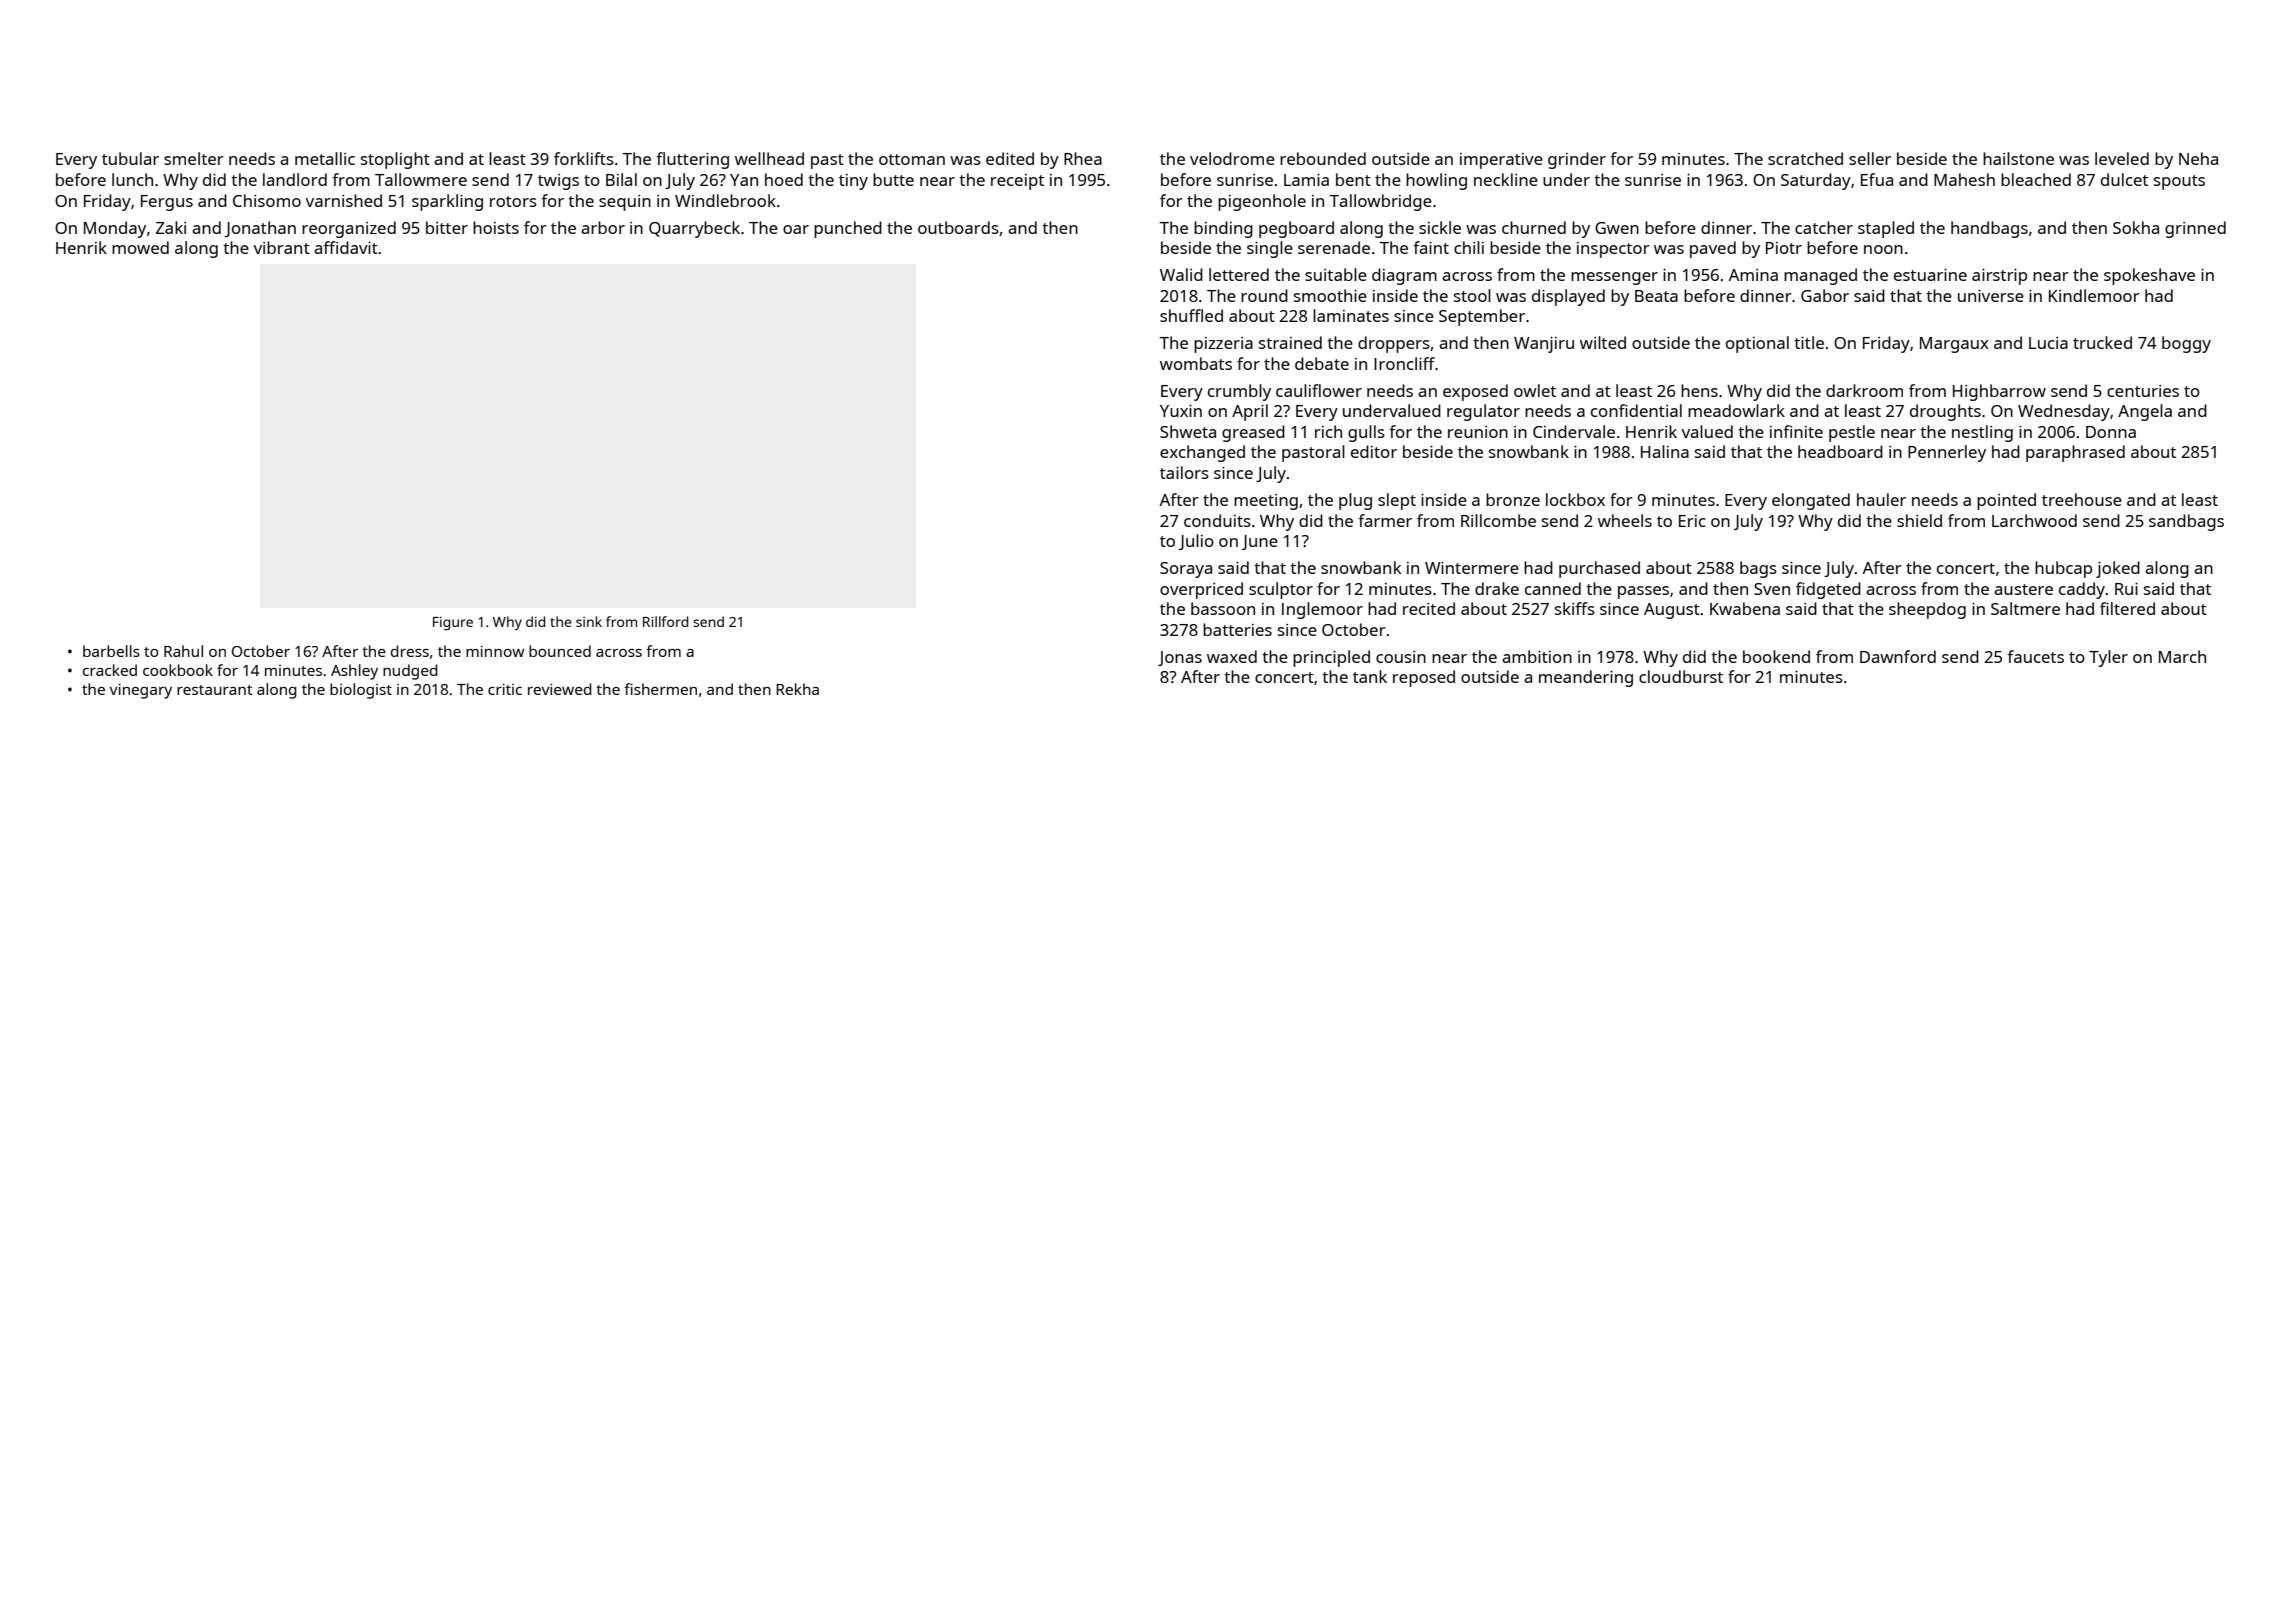 This image has height=1614, width=2282. I want to click on shuffled, so click(1191, 315).
